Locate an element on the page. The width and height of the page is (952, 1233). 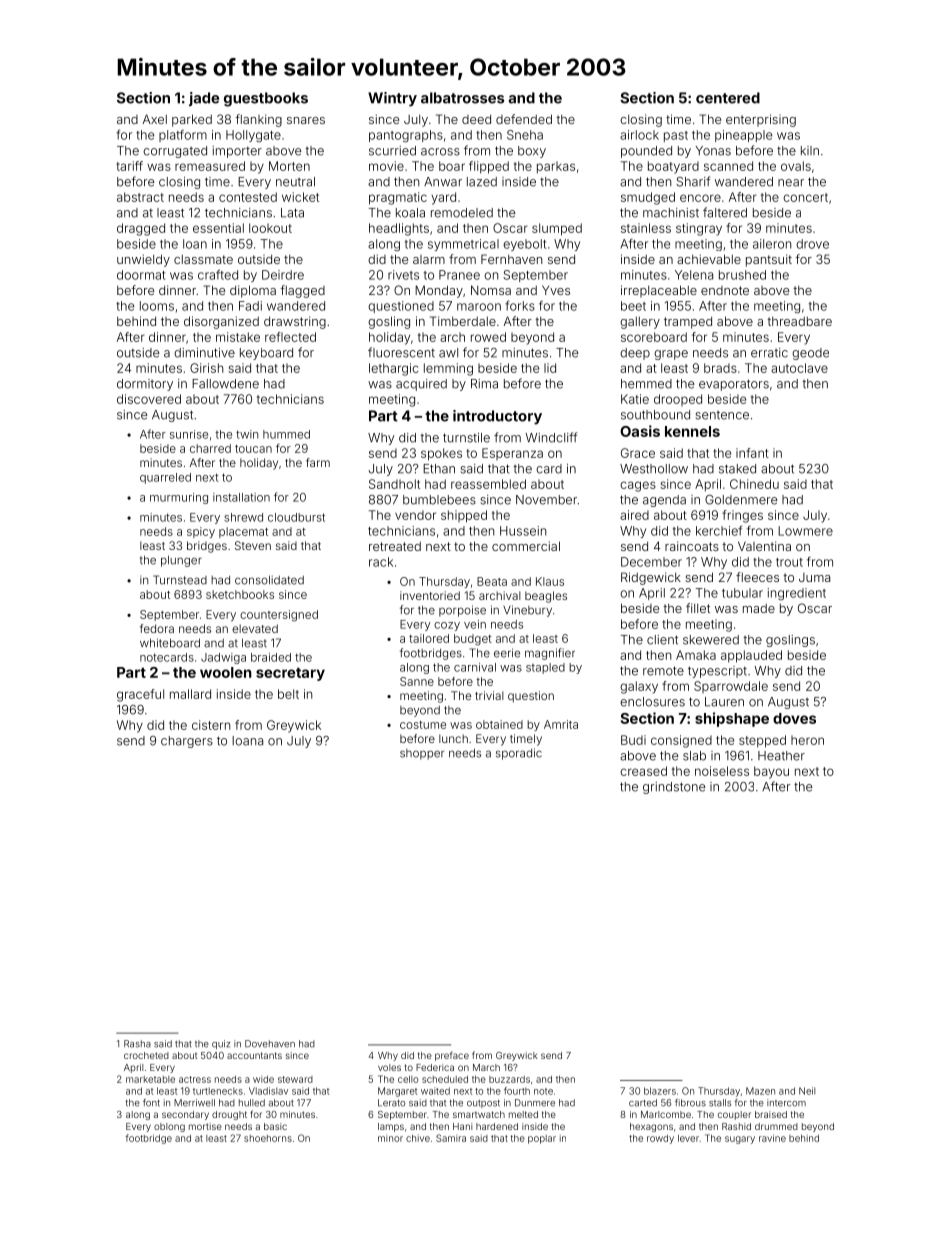
oblong is located at coordinates (169, 1127).
